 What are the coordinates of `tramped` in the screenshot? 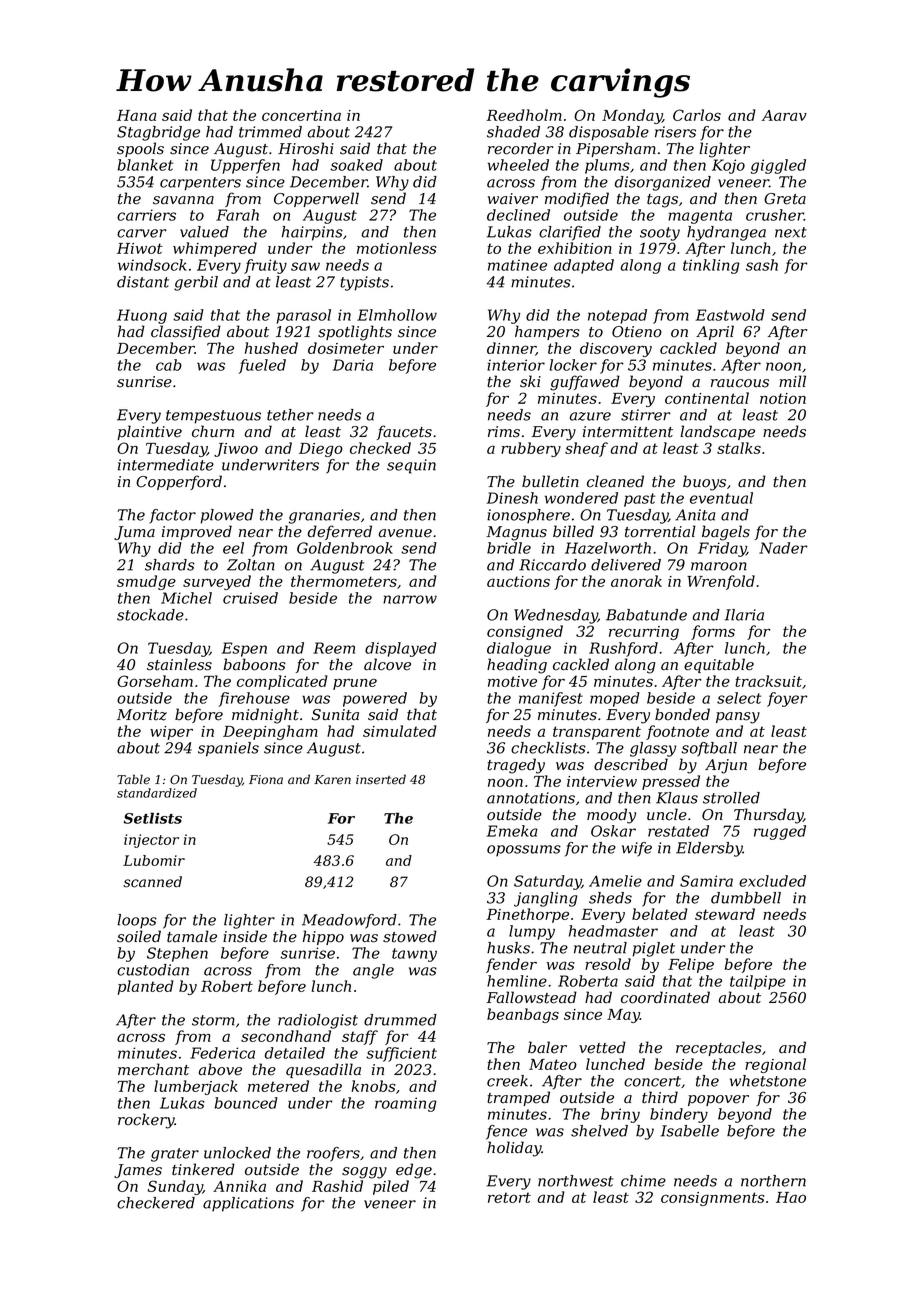 It's located at (518, 1098).
